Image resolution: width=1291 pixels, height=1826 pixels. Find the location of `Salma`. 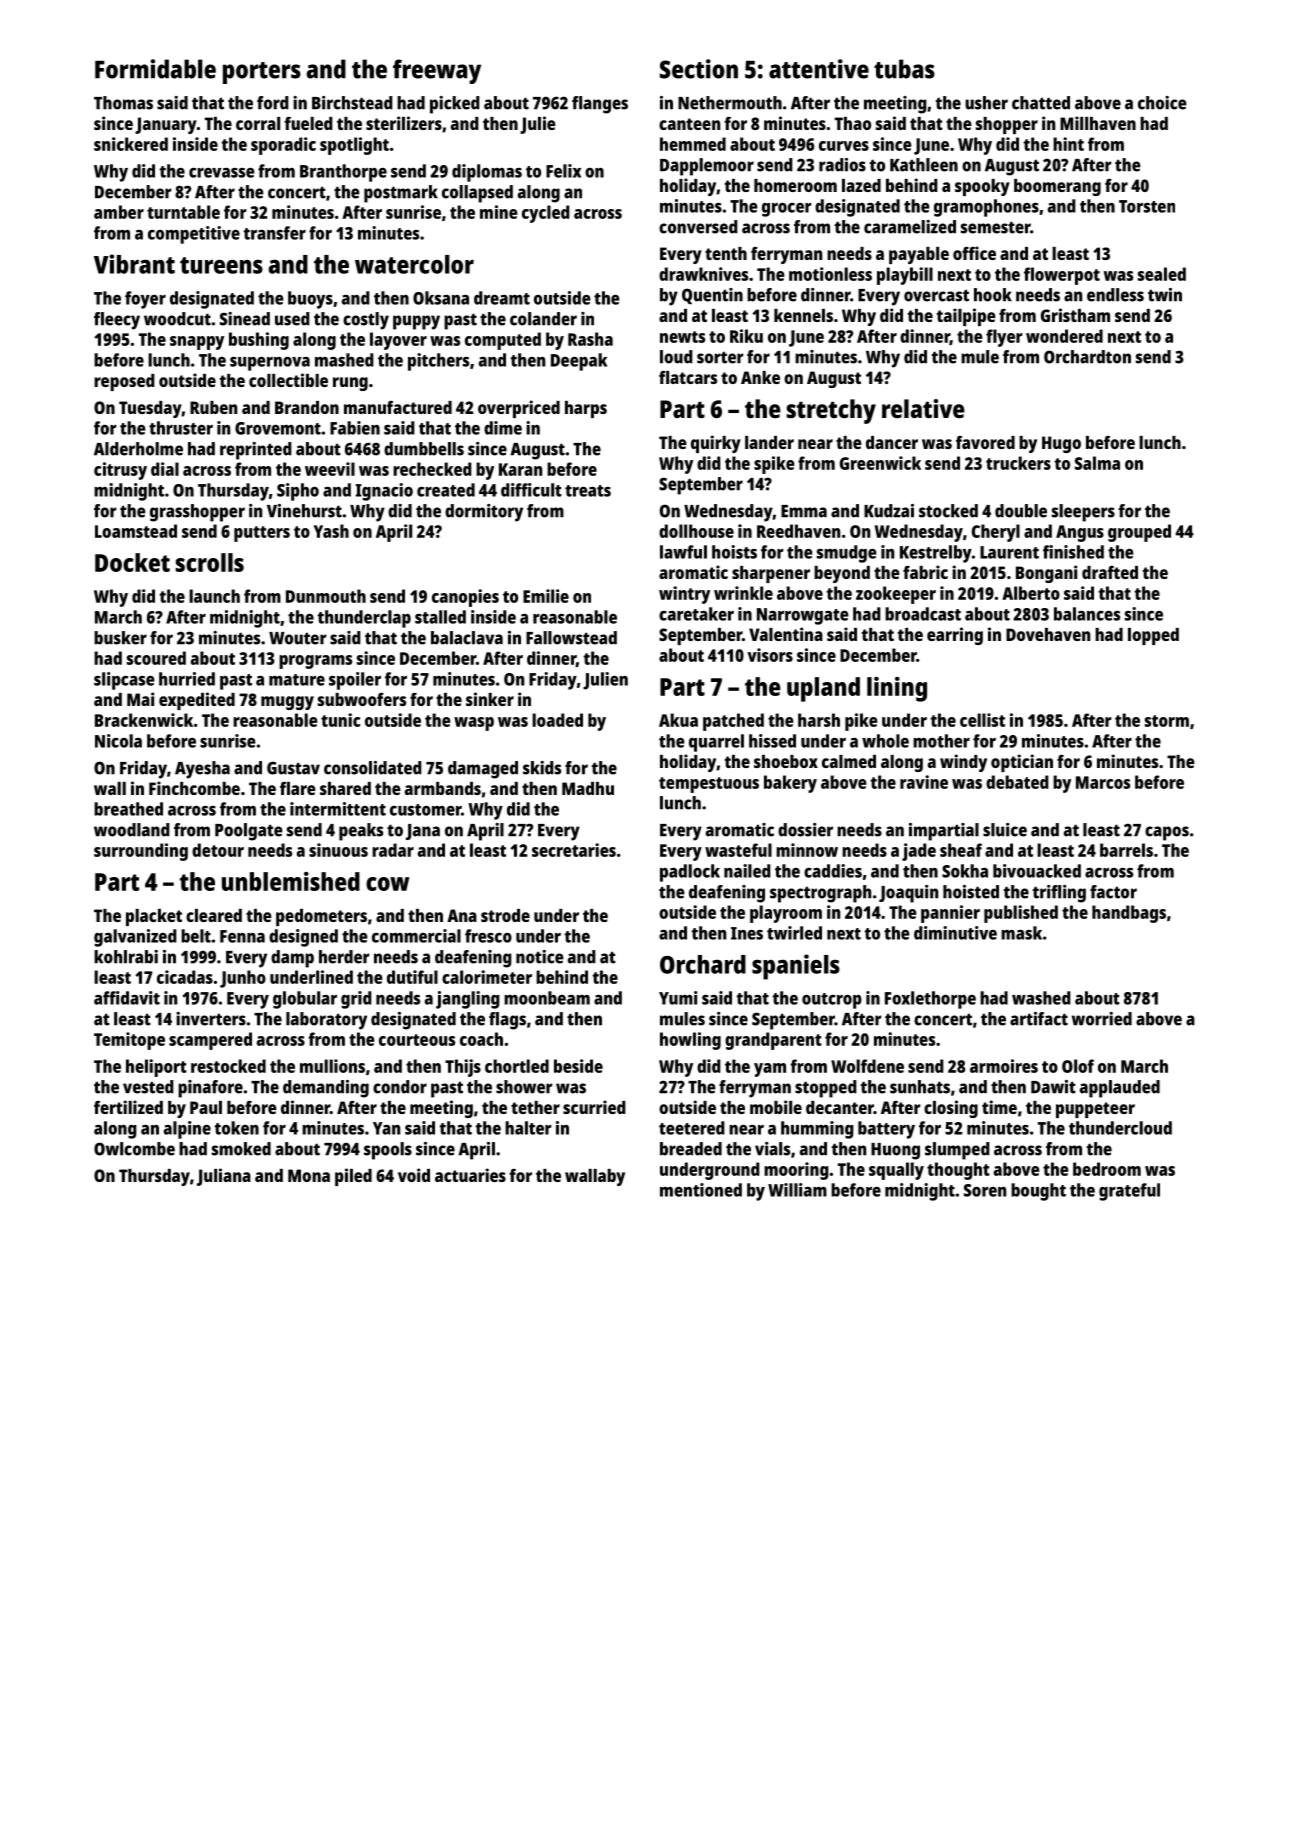

Salma is located at coordinates (1097, 463).
